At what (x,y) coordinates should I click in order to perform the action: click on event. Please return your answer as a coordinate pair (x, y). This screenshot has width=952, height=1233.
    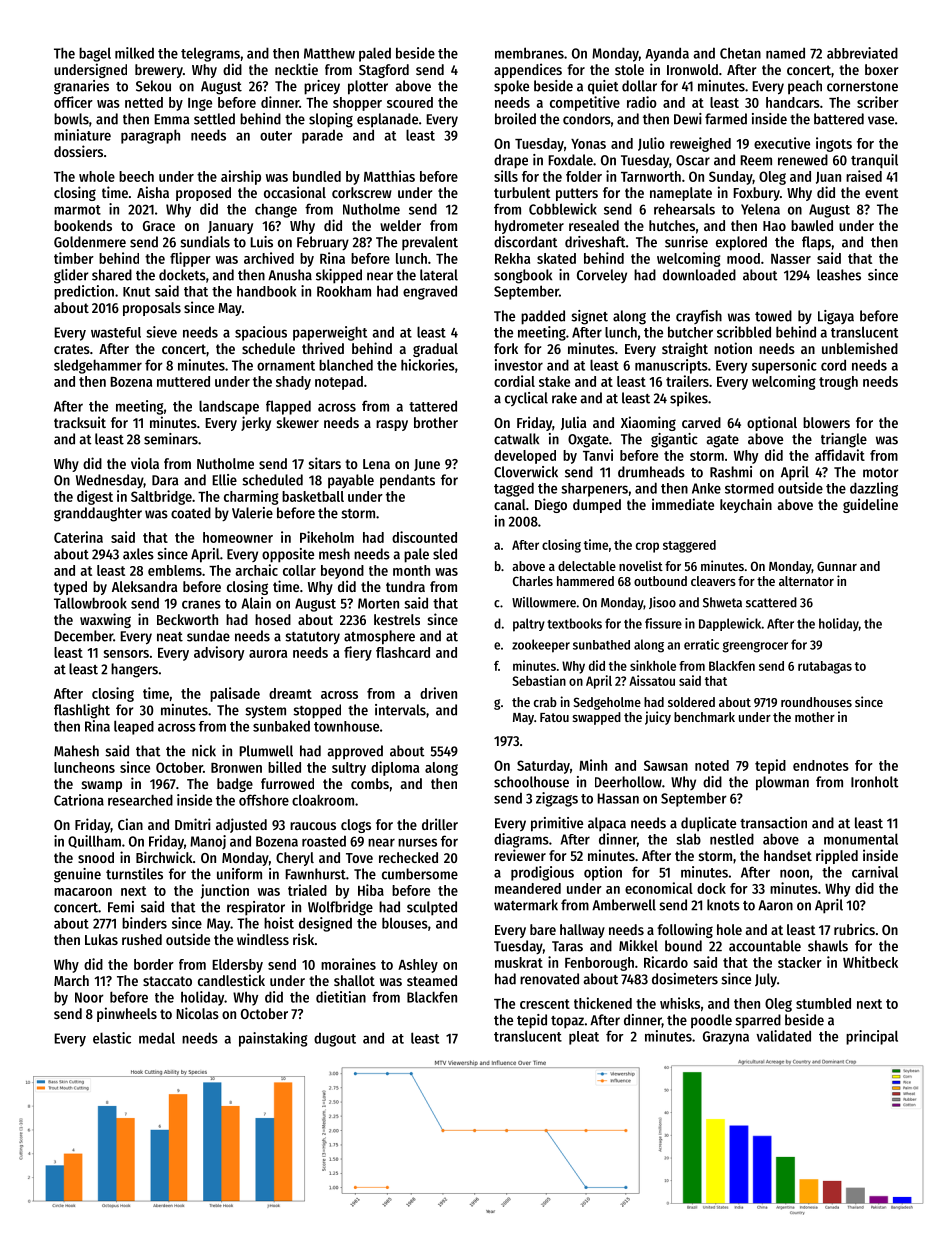
    Looking at the image, I should click on (882, 193).
